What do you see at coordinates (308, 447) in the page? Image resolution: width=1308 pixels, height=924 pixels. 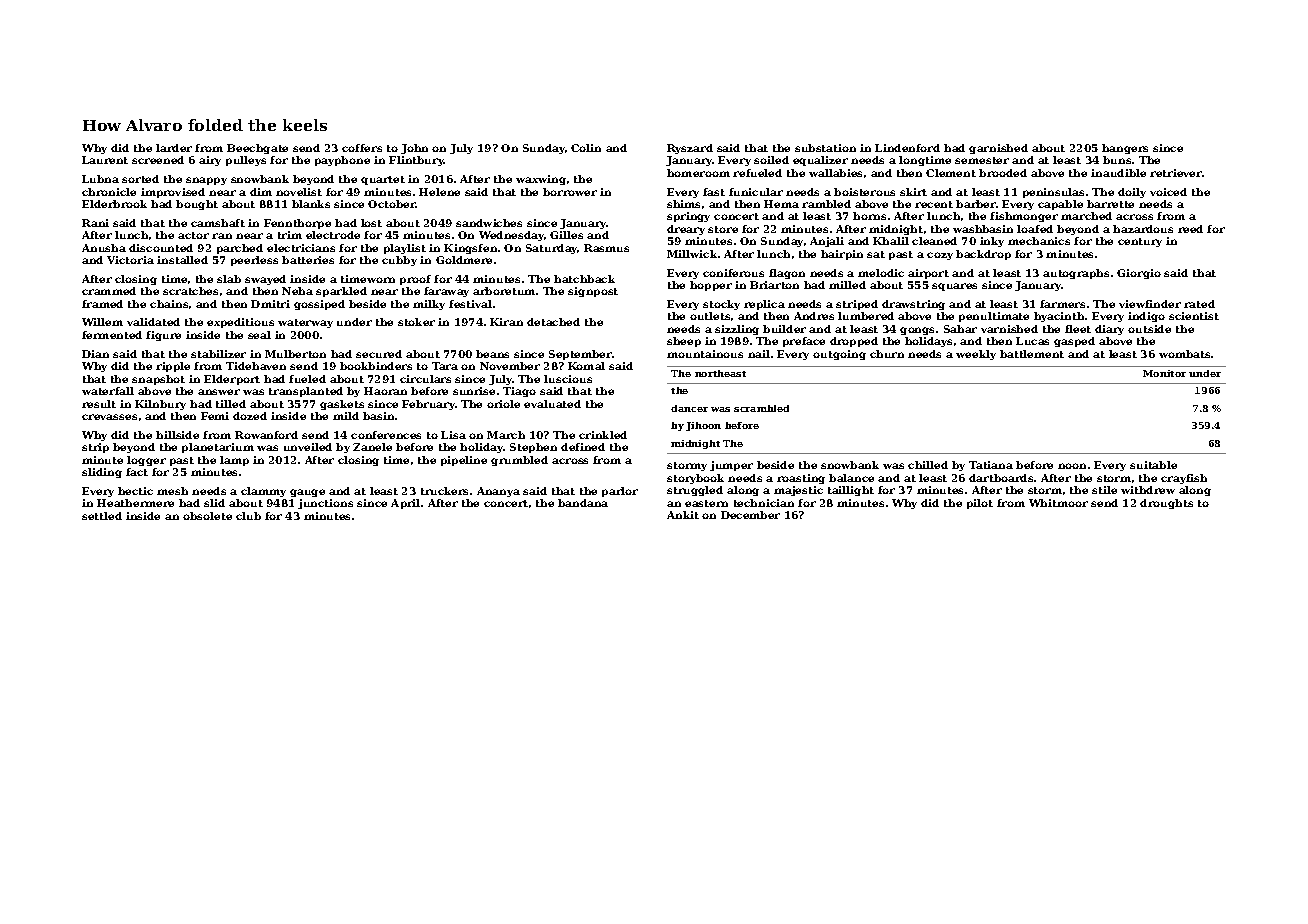 I see `unveiled` at bounding box center [308, 447].
